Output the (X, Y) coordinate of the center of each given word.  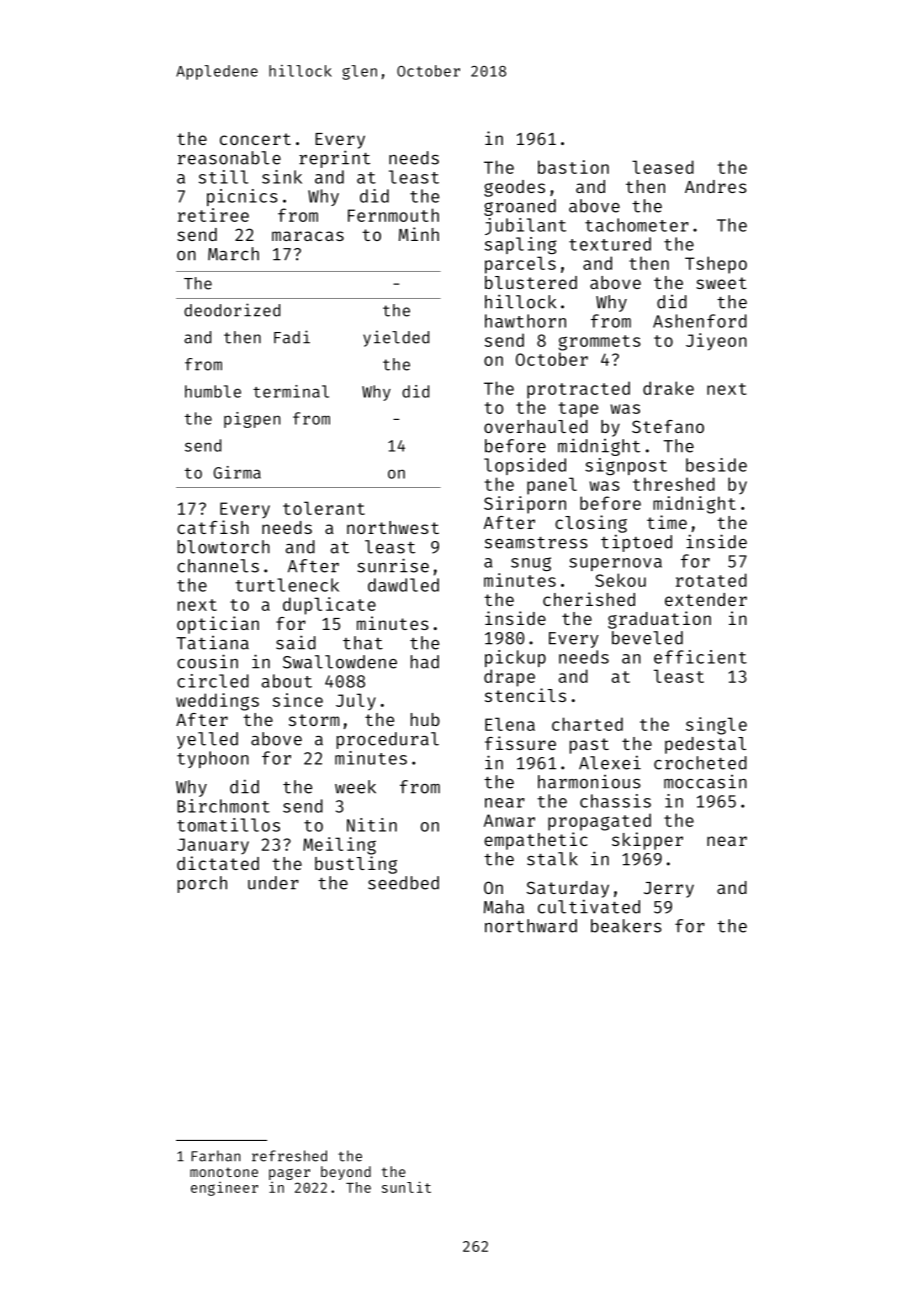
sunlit (406, 1187)
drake (668, 388)
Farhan (215, 1156)
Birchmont (223, 806)
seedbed (403, 883)
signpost (626, 466)
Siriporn (525, 505)
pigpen (252, 420)
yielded (396, 338)
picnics (242, 197)
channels (218, 566)
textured (610, 244)
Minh (419, 234)
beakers (626, 926)
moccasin (705, 782)
